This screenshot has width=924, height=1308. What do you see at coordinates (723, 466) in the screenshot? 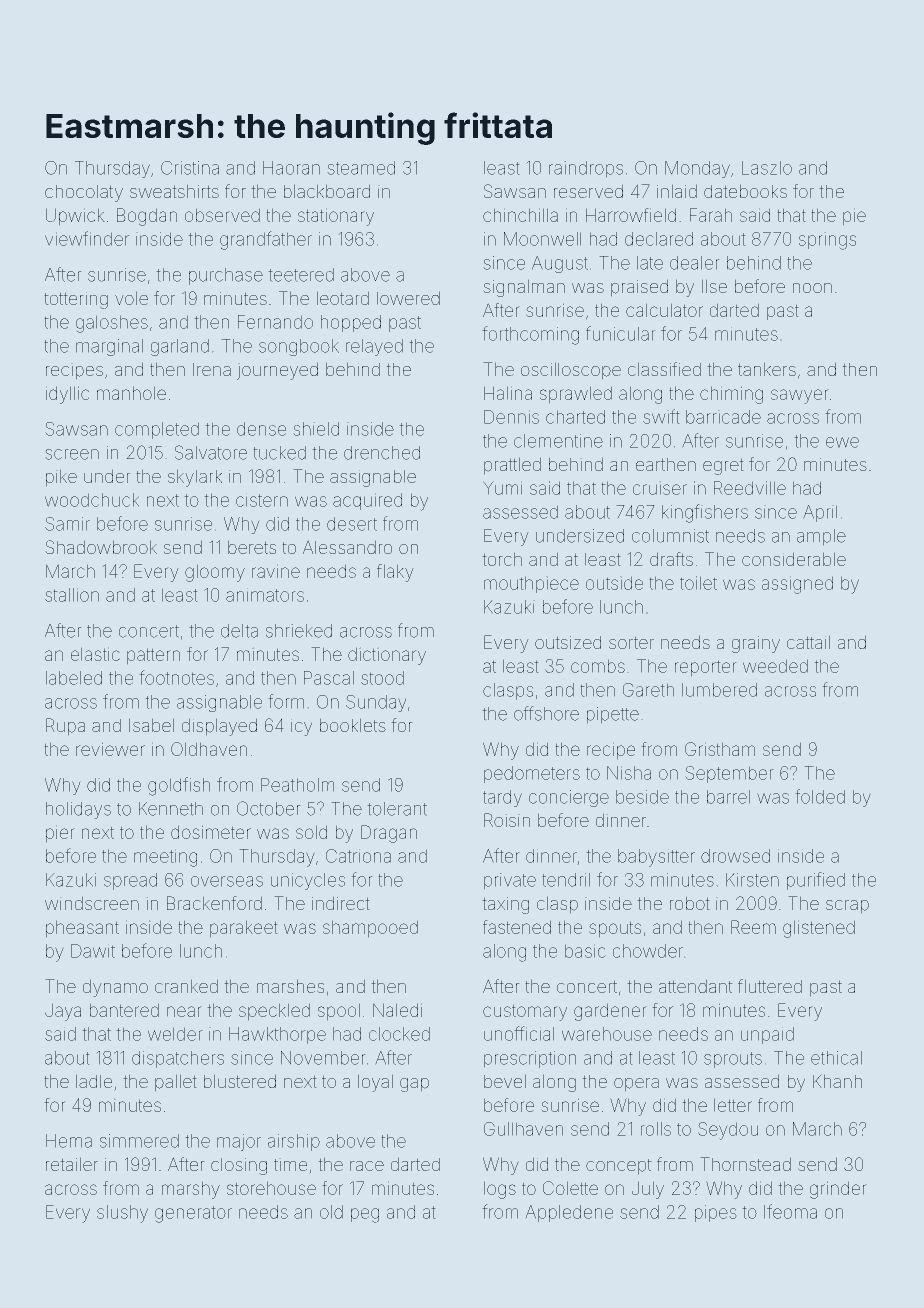
I see `egret` at bounding box center [723, 466].
